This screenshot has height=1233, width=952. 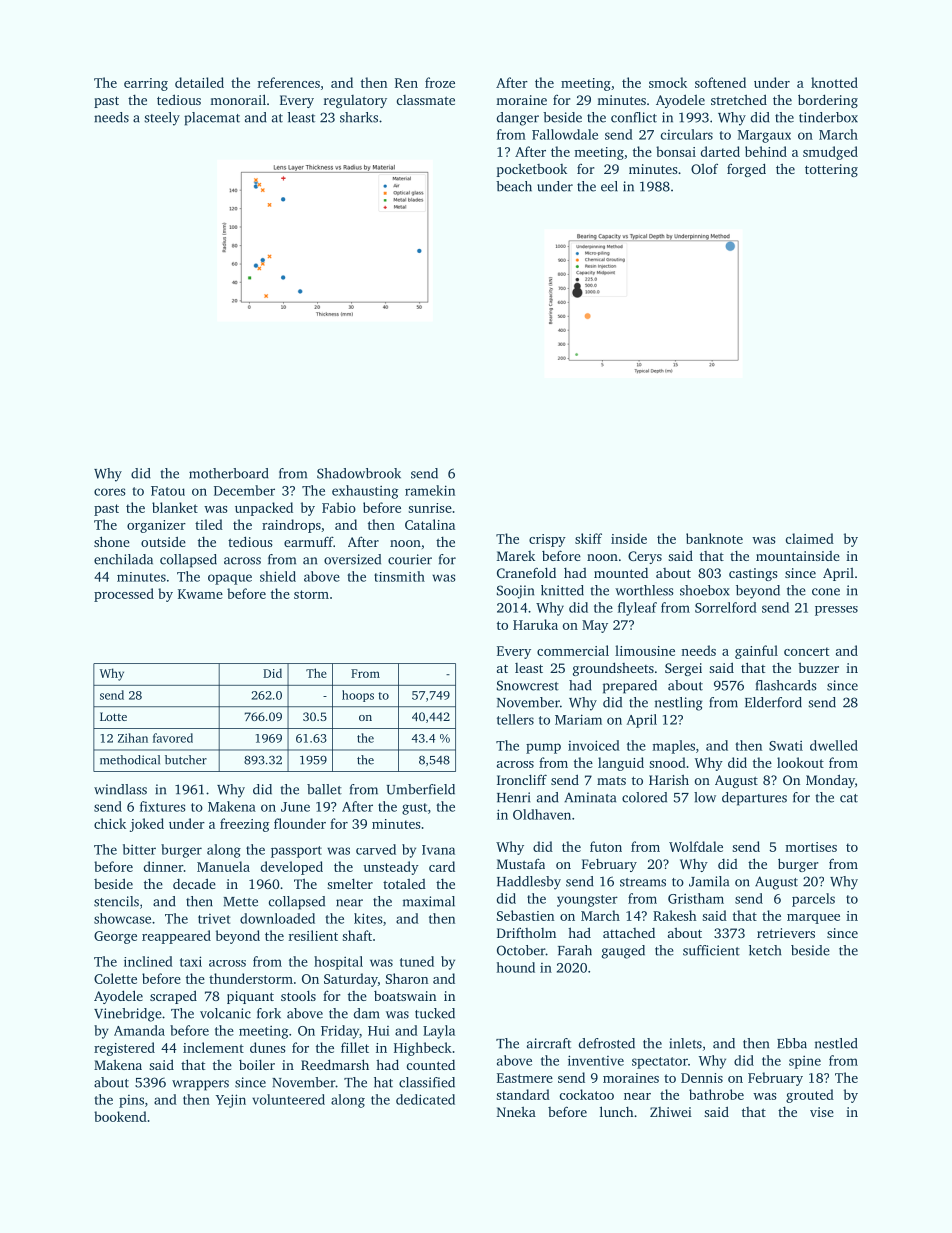 I want to click on forged, so click(x=746, y=170).
